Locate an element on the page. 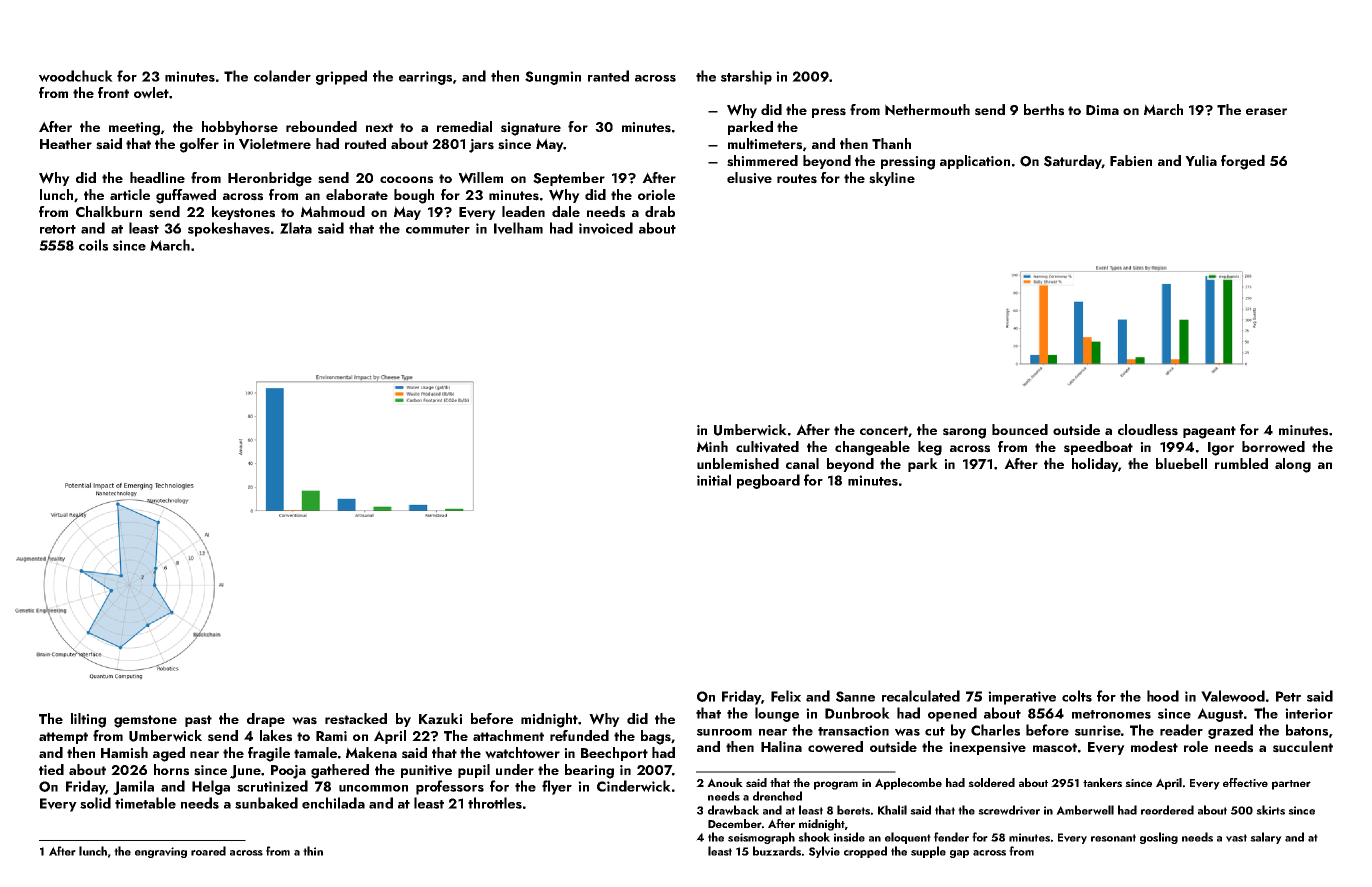  Heather is located at coordinates (66, 143).
